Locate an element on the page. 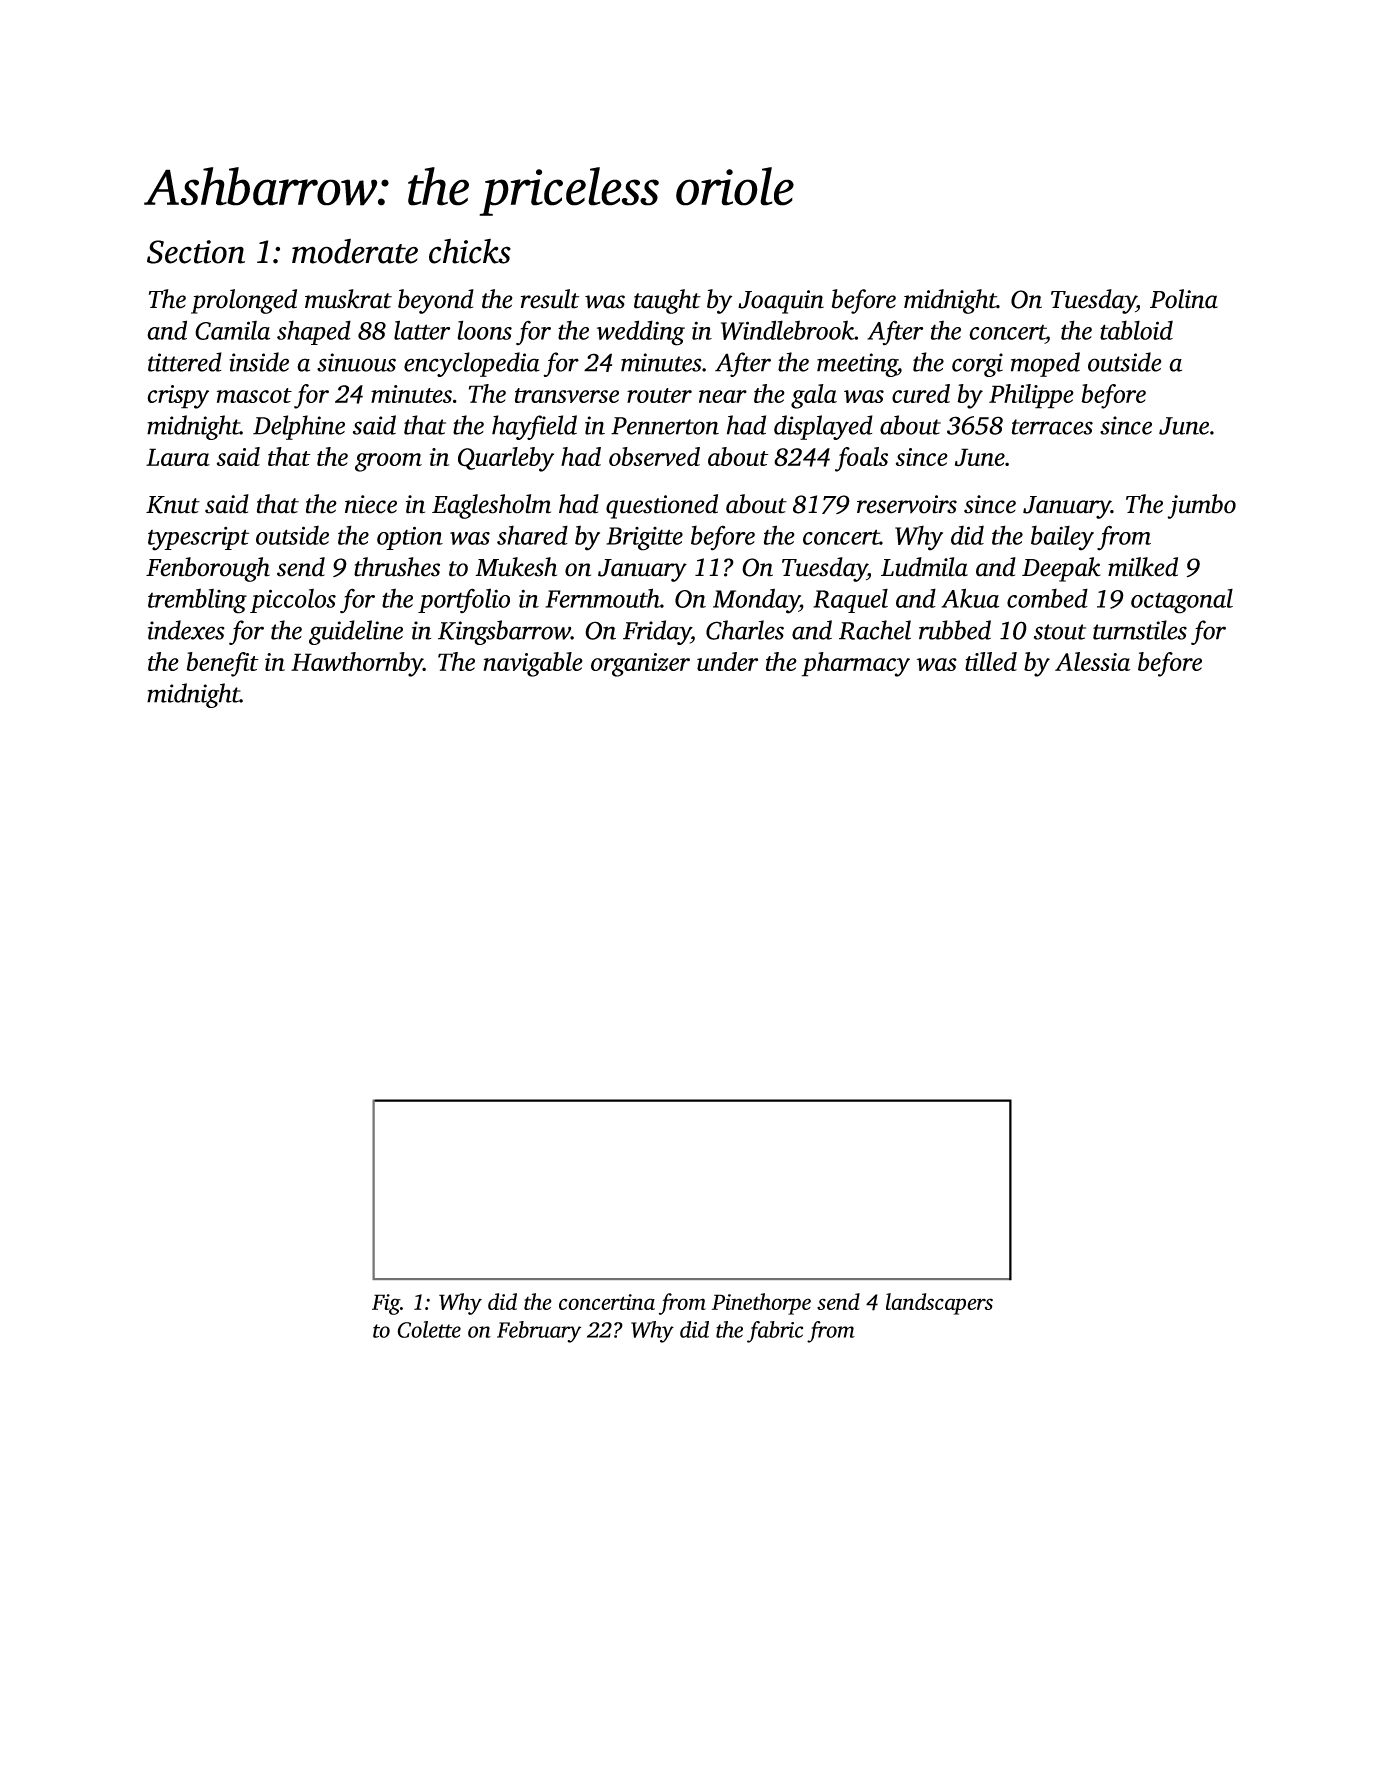 The height and width of the page is (1790, 1384). Polina is located at coordinates (1184, 299).
